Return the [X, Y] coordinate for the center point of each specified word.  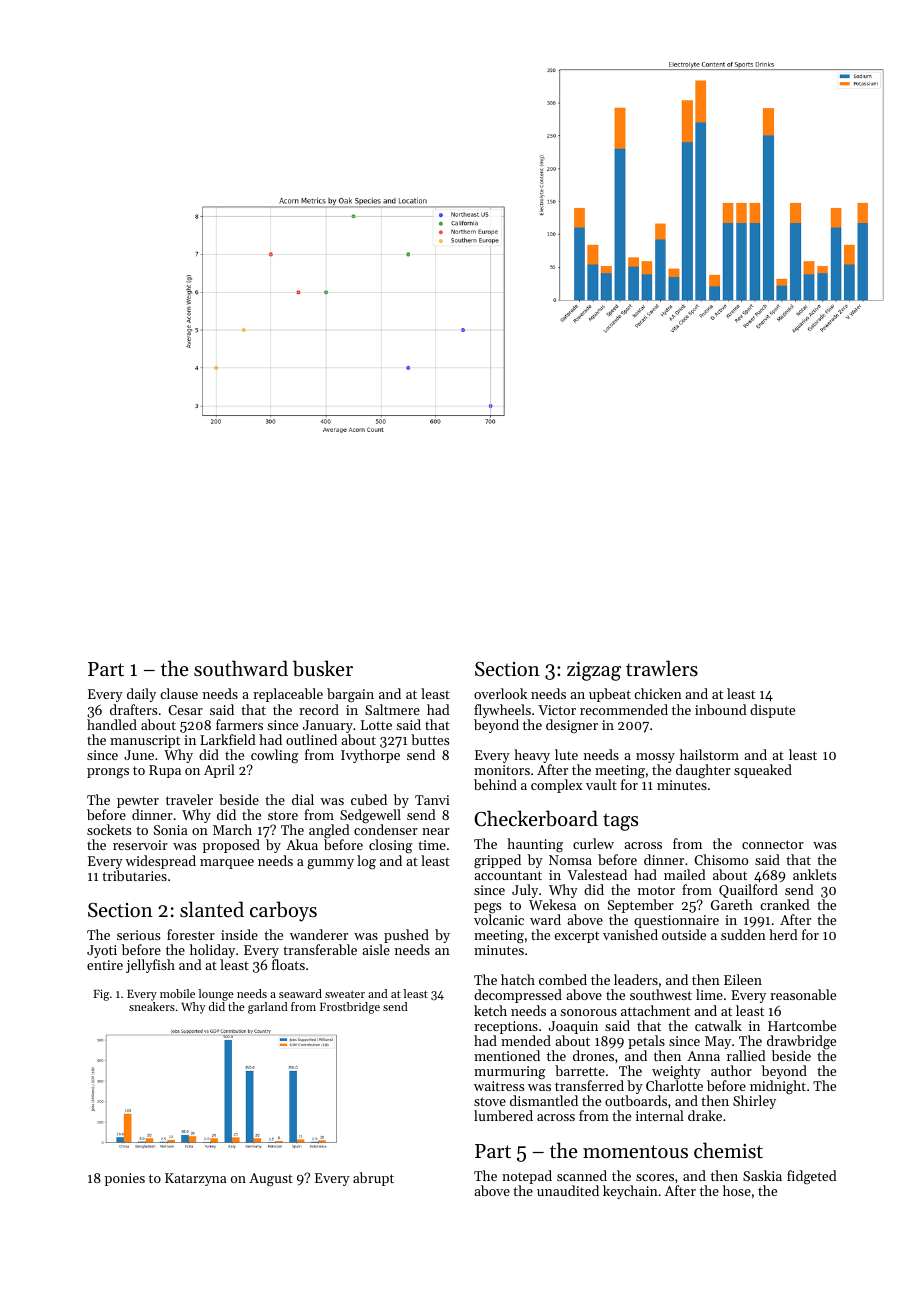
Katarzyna [196, 1179]
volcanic [499, 919]
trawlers [662, 668]
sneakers [152, 1006]
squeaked [763, 771]
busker [323, 668]
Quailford [748, 891]
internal [660, 1115]
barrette [580, 1070]
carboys [283, 911]
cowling [274, 756]
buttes [430, 739]
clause [179, 693]
